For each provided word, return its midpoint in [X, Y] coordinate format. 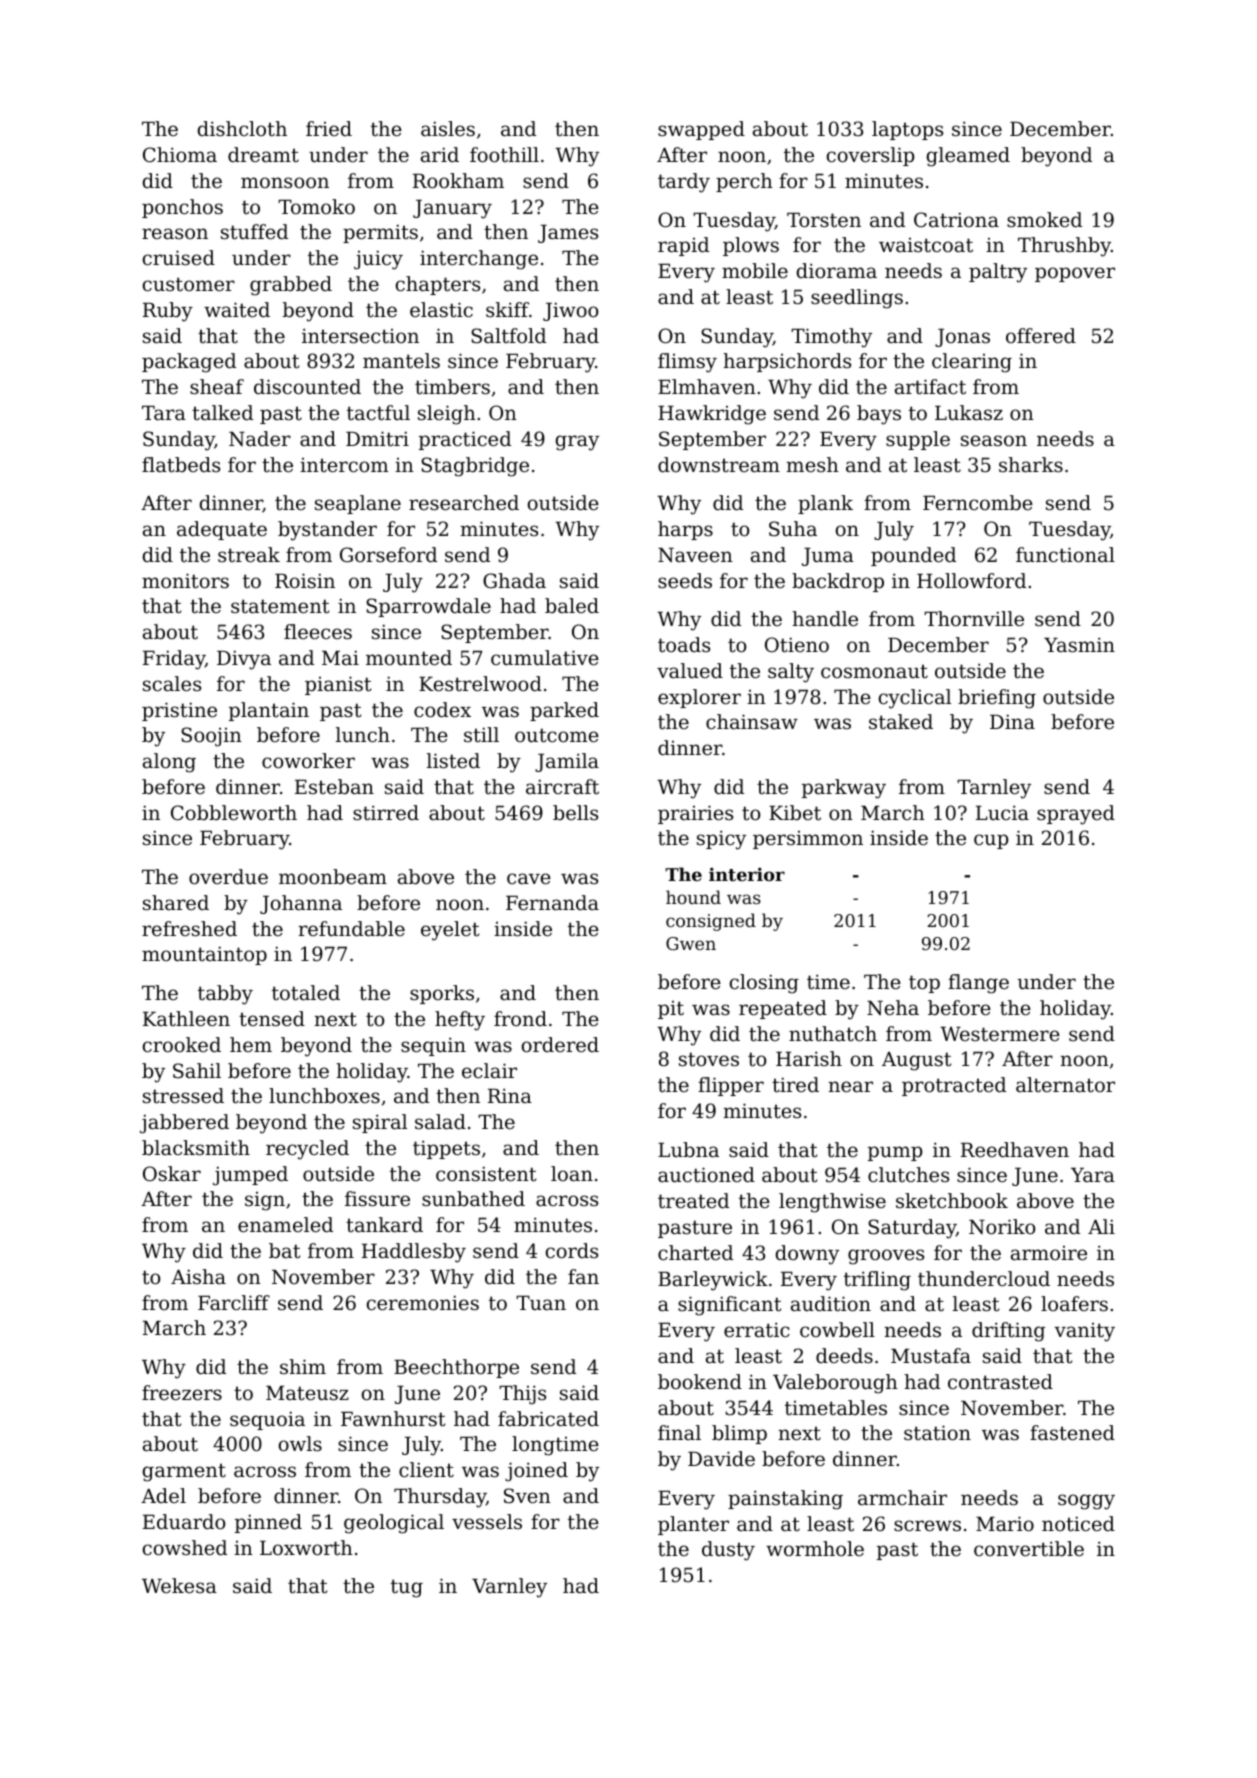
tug [407, 1588]
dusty [728, 1551]
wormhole [815, 1548]
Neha [893, 1008]
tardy [684, 183]
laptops [907, 130]
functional [1065, 555]
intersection [360, 336]
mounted [409, 658]
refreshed [189, 929]
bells [575, 812]
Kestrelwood [480, 684]
